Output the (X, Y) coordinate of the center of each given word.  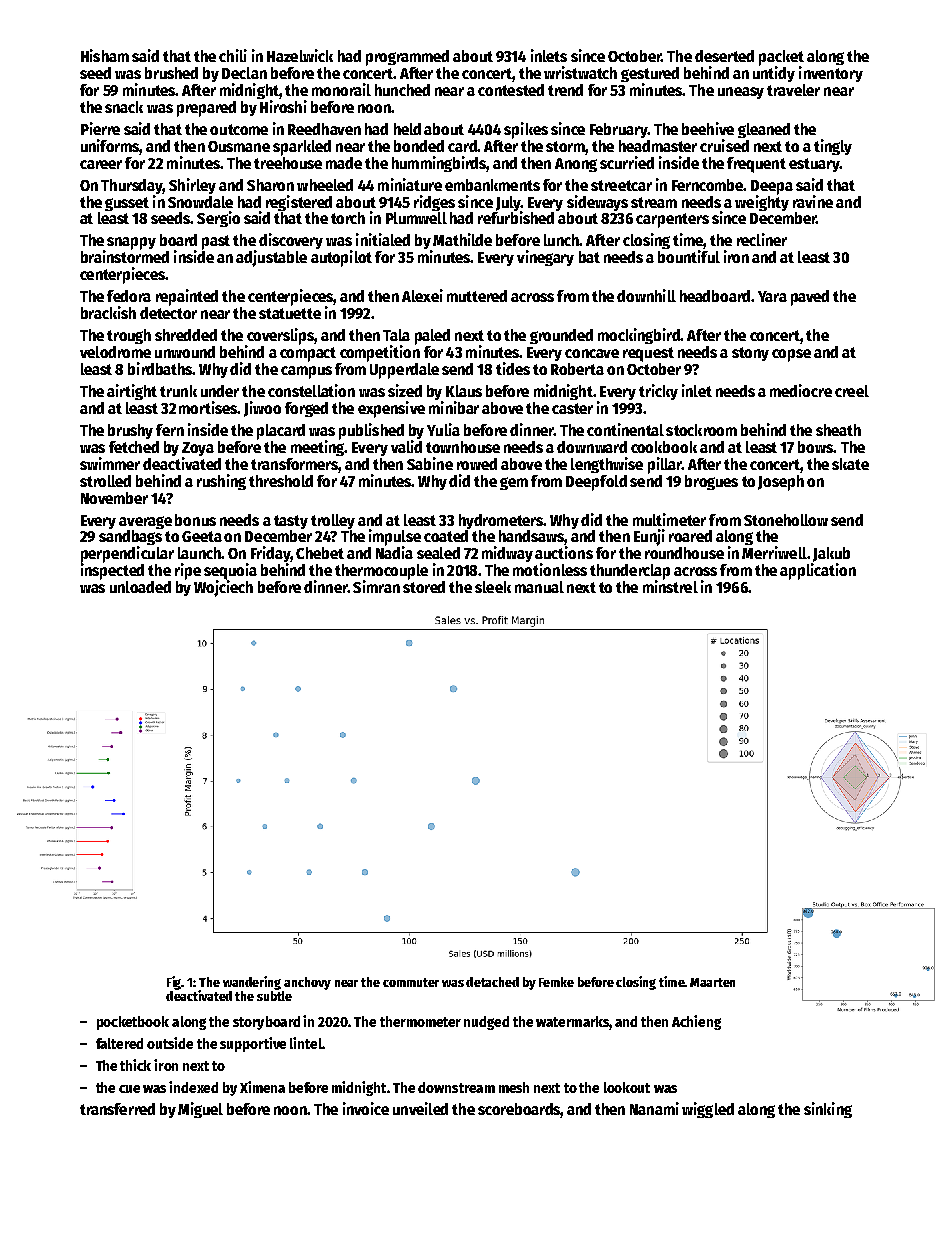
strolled (105, 481)
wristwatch (580, 72)
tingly (833, 147)
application (818, 571)
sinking (828, 1110)
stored (424, 587)
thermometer (420, 1021)
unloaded (140, 587)
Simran (376, 586)
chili (233, 55)
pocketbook (133, 1023)
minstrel (670, 586)
